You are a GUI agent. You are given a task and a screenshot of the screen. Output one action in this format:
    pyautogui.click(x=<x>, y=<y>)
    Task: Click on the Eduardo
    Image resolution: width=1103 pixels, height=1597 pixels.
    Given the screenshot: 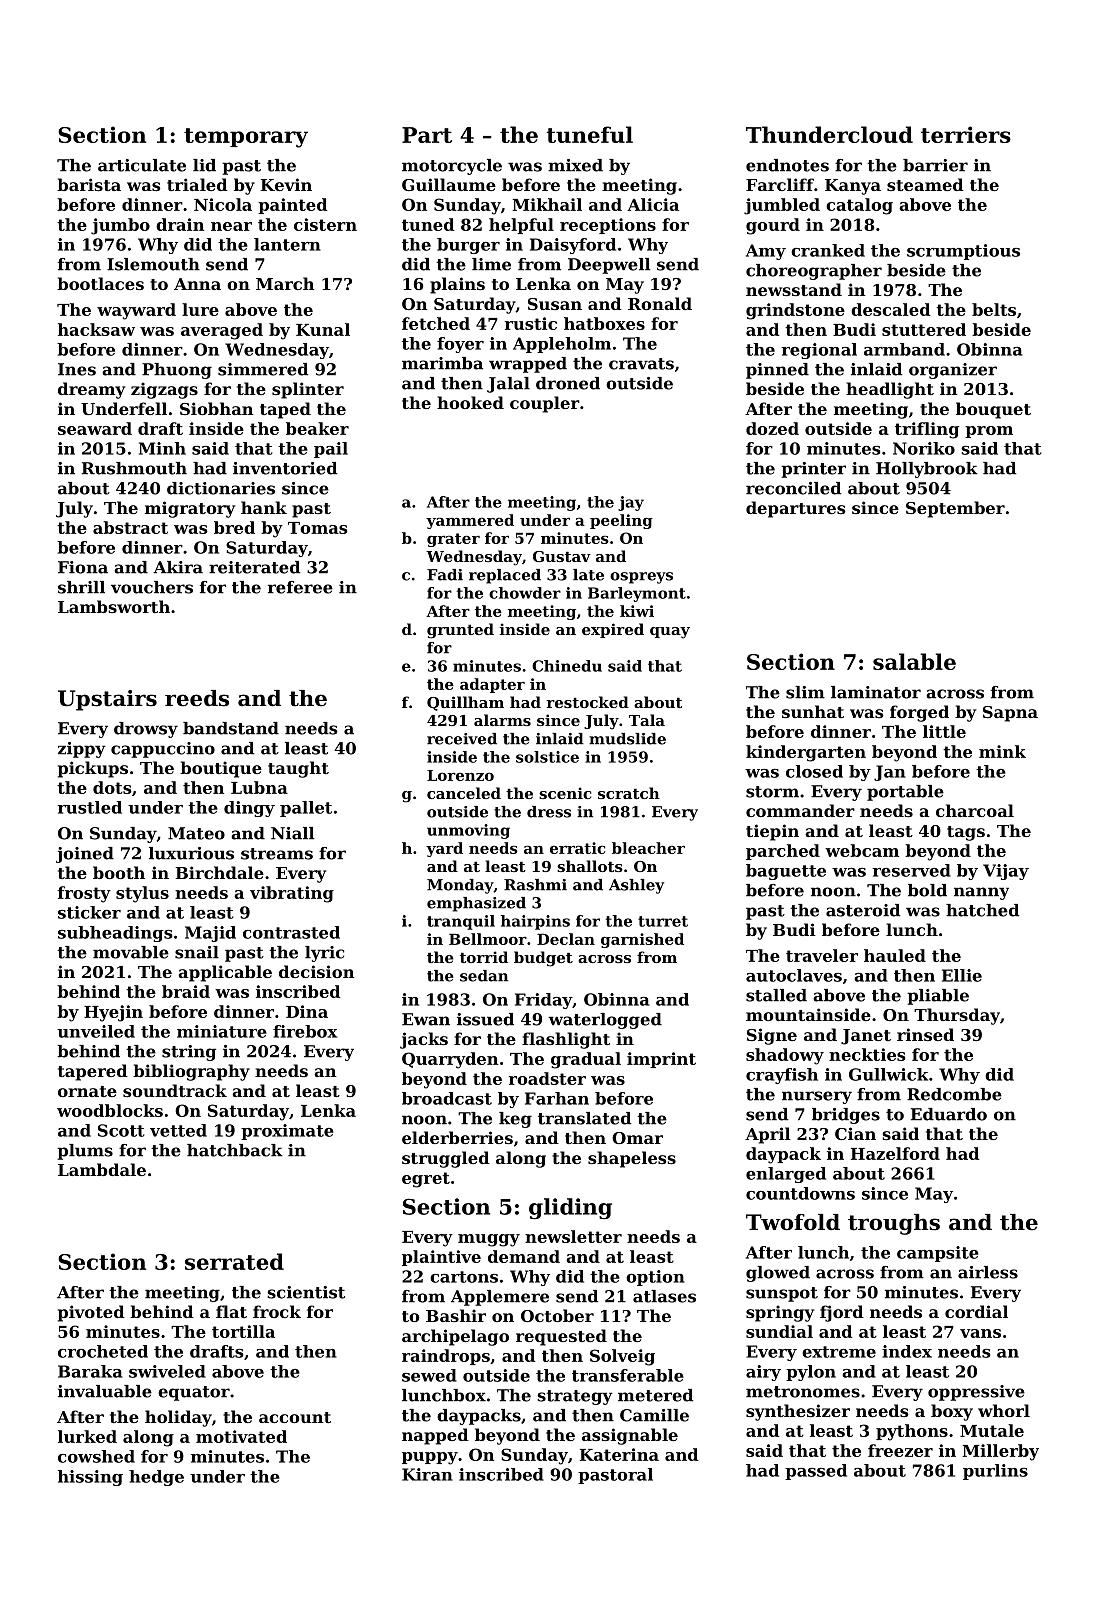 What is the action you would take?
    pyautogui.click(x=949, y=1114)
